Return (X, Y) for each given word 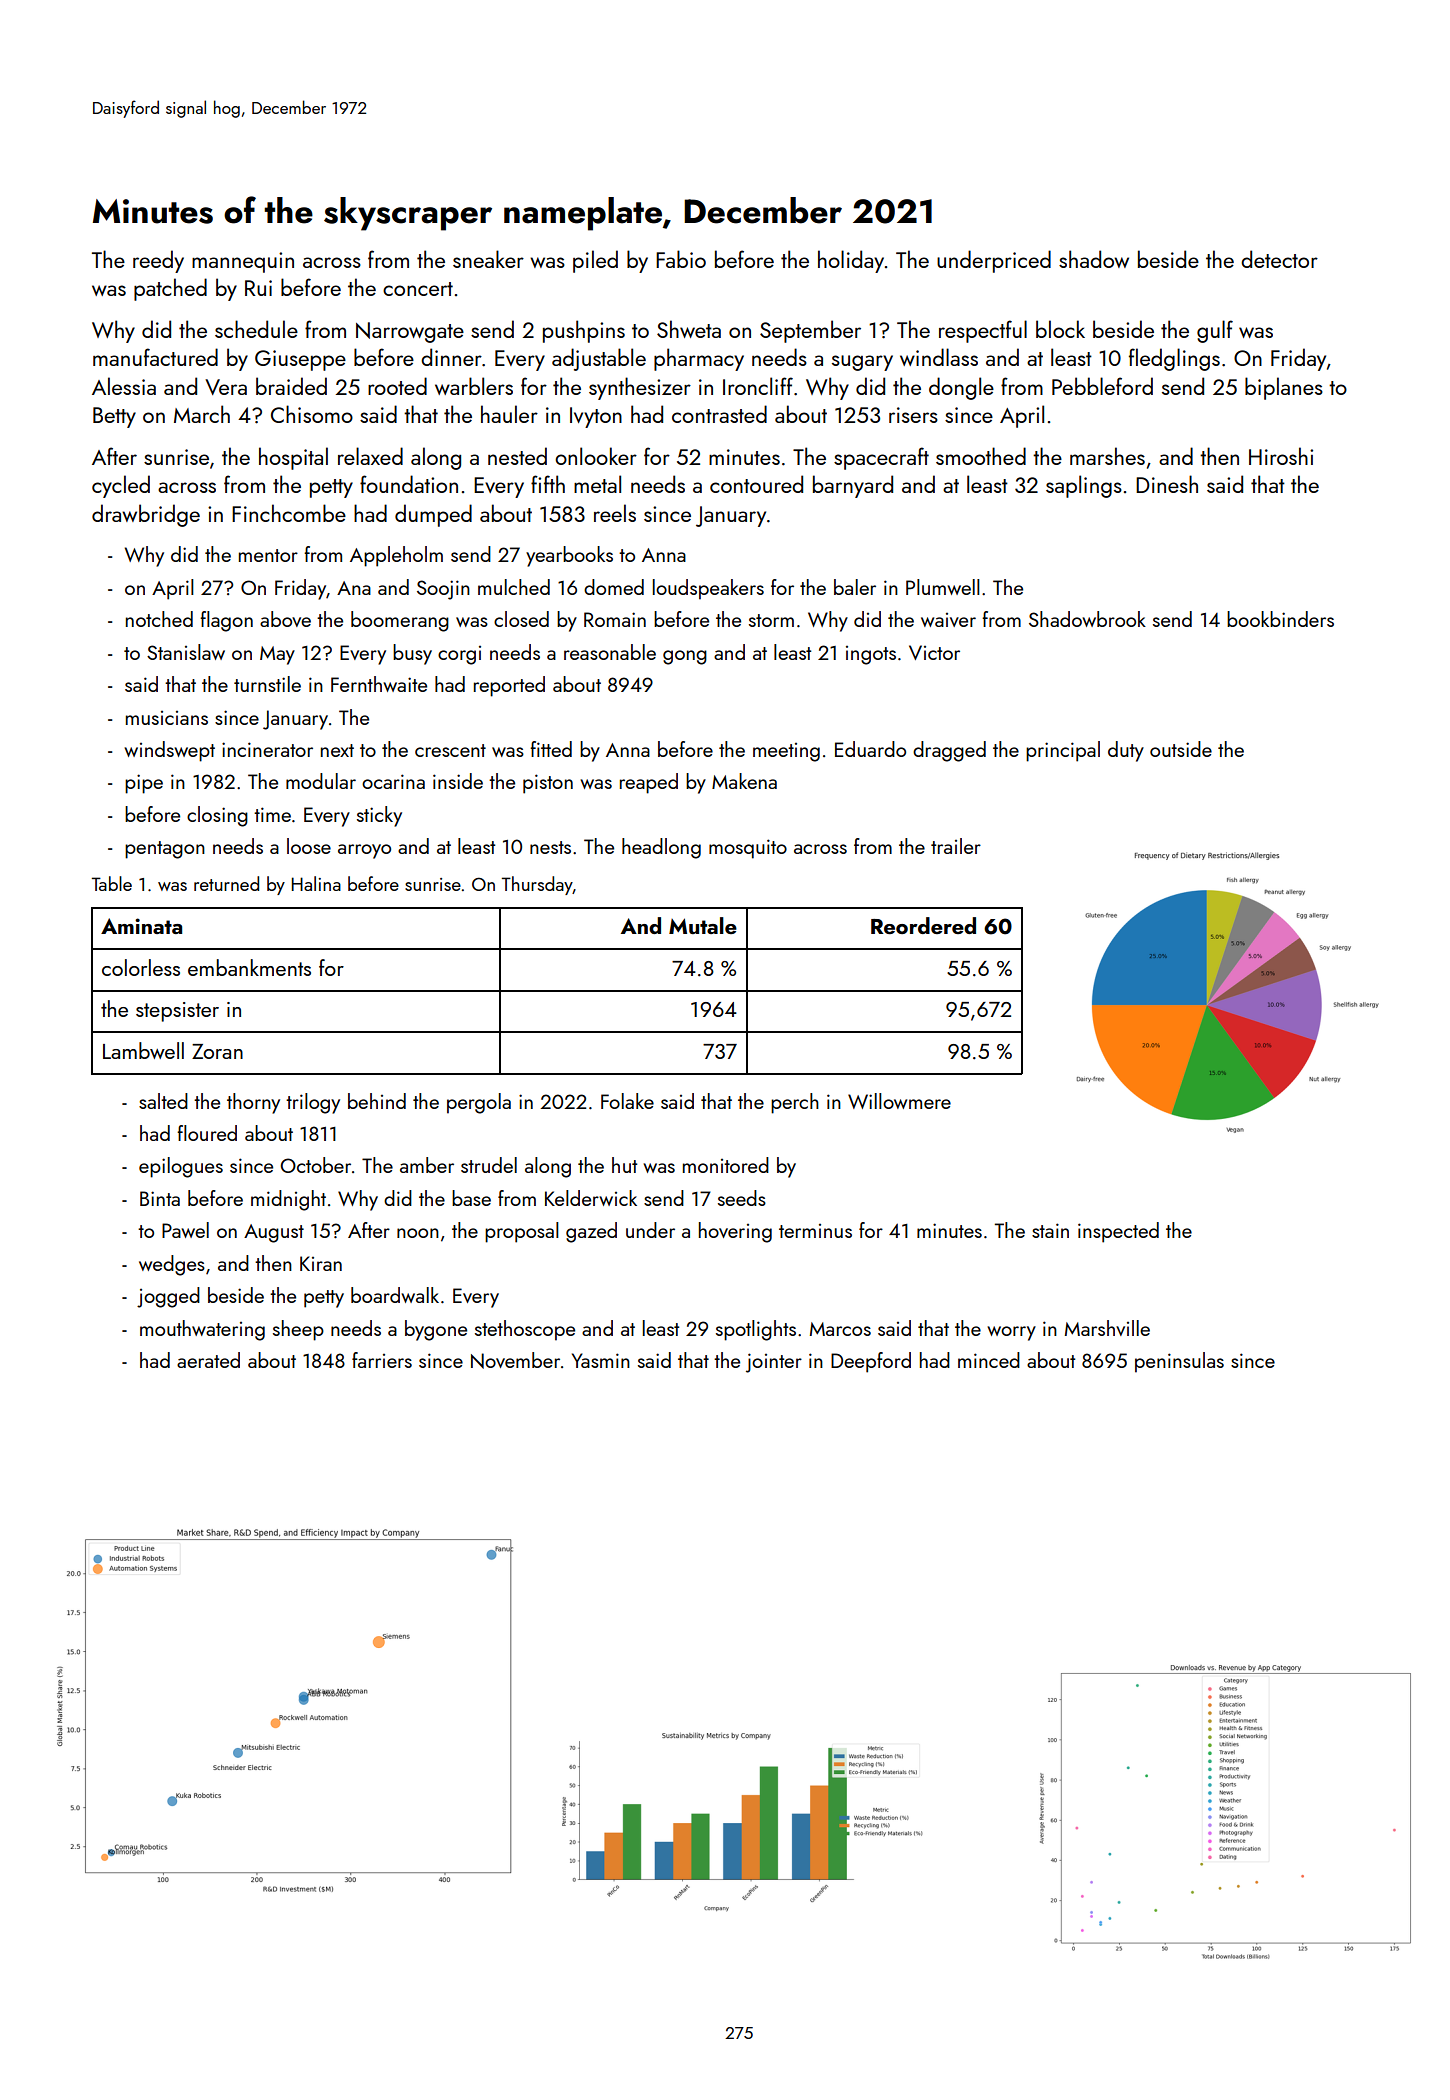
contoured (756, 484)
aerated (208, 1360)
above (285, 619)
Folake (627, 1101)
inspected (1118, 1232)
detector (1279, 259)
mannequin (243, 262)
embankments (249, 967)
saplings (1084, 486)
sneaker (488, 259)
